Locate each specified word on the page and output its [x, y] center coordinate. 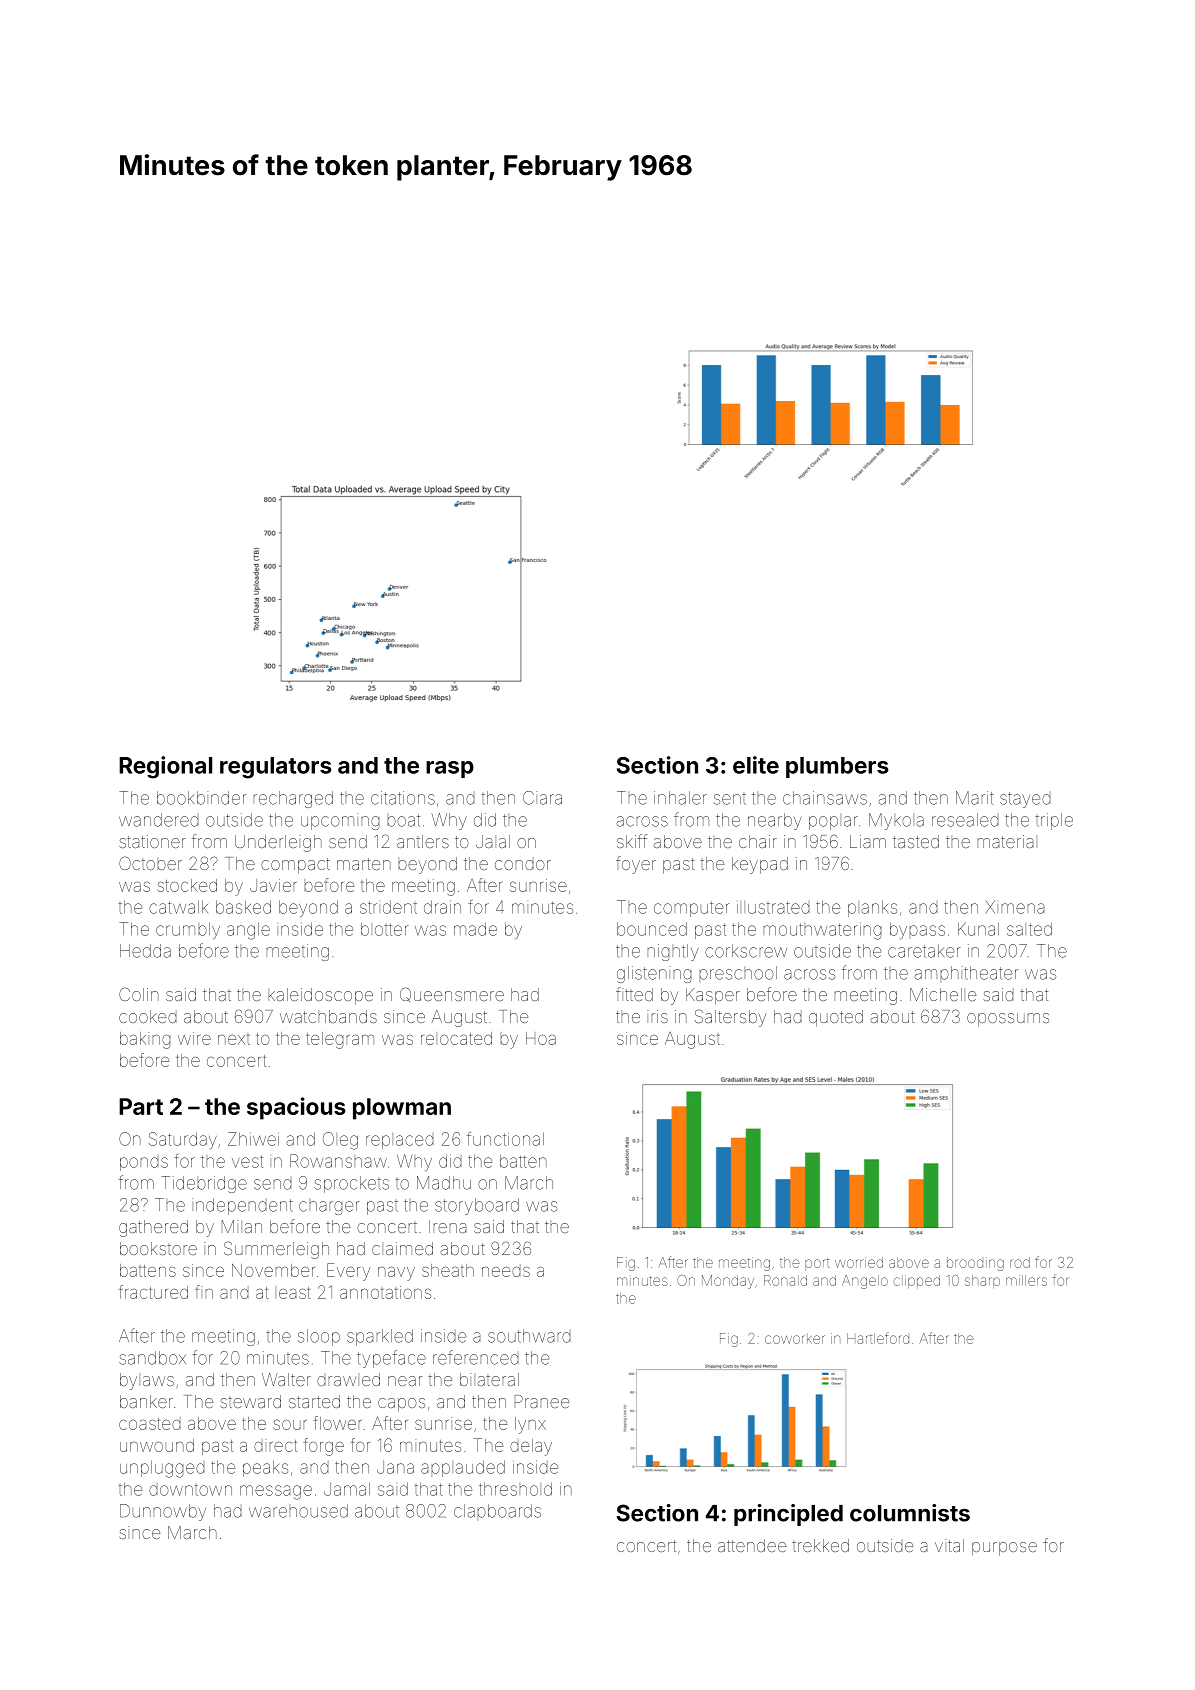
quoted [836, 1018]
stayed [1025, 800]
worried [859, 1262]
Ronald [785, 1280]
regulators [276, 768]
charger [329, 1207]
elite [756, 765]
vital [949, 1545]
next [234, 1039]
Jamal [347, 1489]
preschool [738, 974]
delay [531, 1447]
